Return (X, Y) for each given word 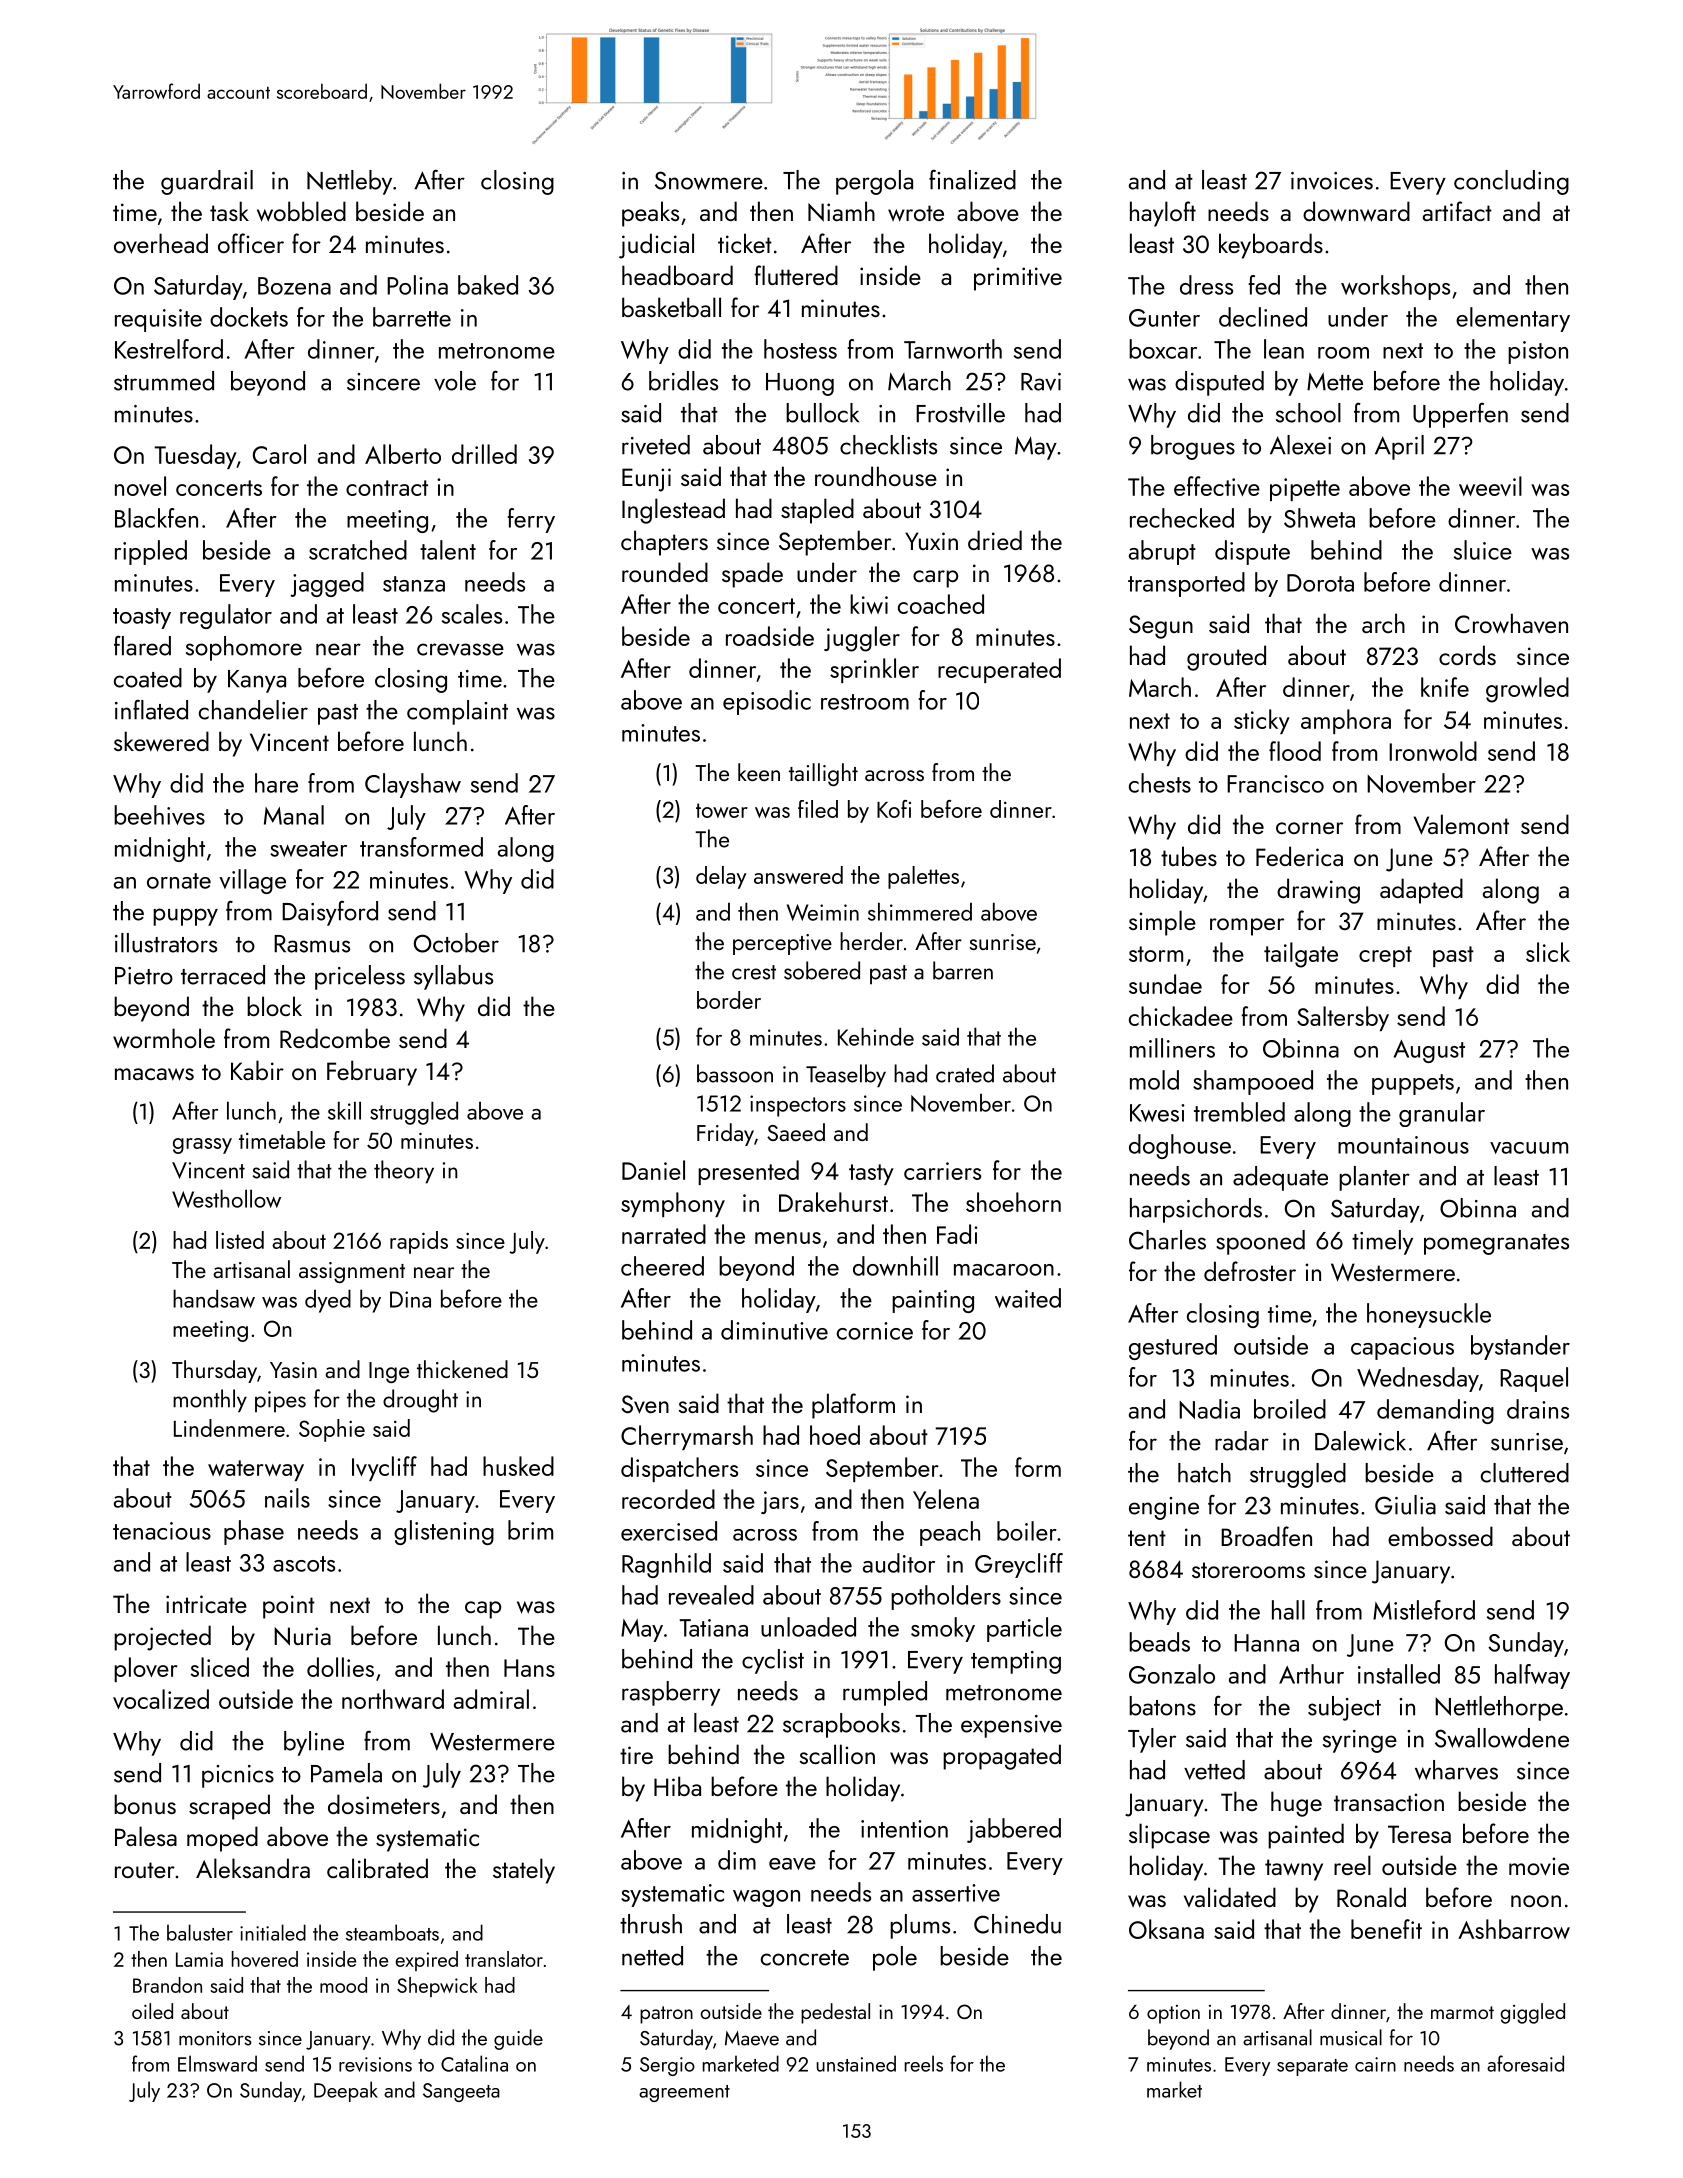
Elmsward (217, 2063)
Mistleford (1424, 1610)
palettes (923, 877)
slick (1548, 952)
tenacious (162, 1531)
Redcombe (335, 1038)
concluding (1511, 182)
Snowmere (709, 180)
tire (636, 1755)
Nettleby (349, 182)
